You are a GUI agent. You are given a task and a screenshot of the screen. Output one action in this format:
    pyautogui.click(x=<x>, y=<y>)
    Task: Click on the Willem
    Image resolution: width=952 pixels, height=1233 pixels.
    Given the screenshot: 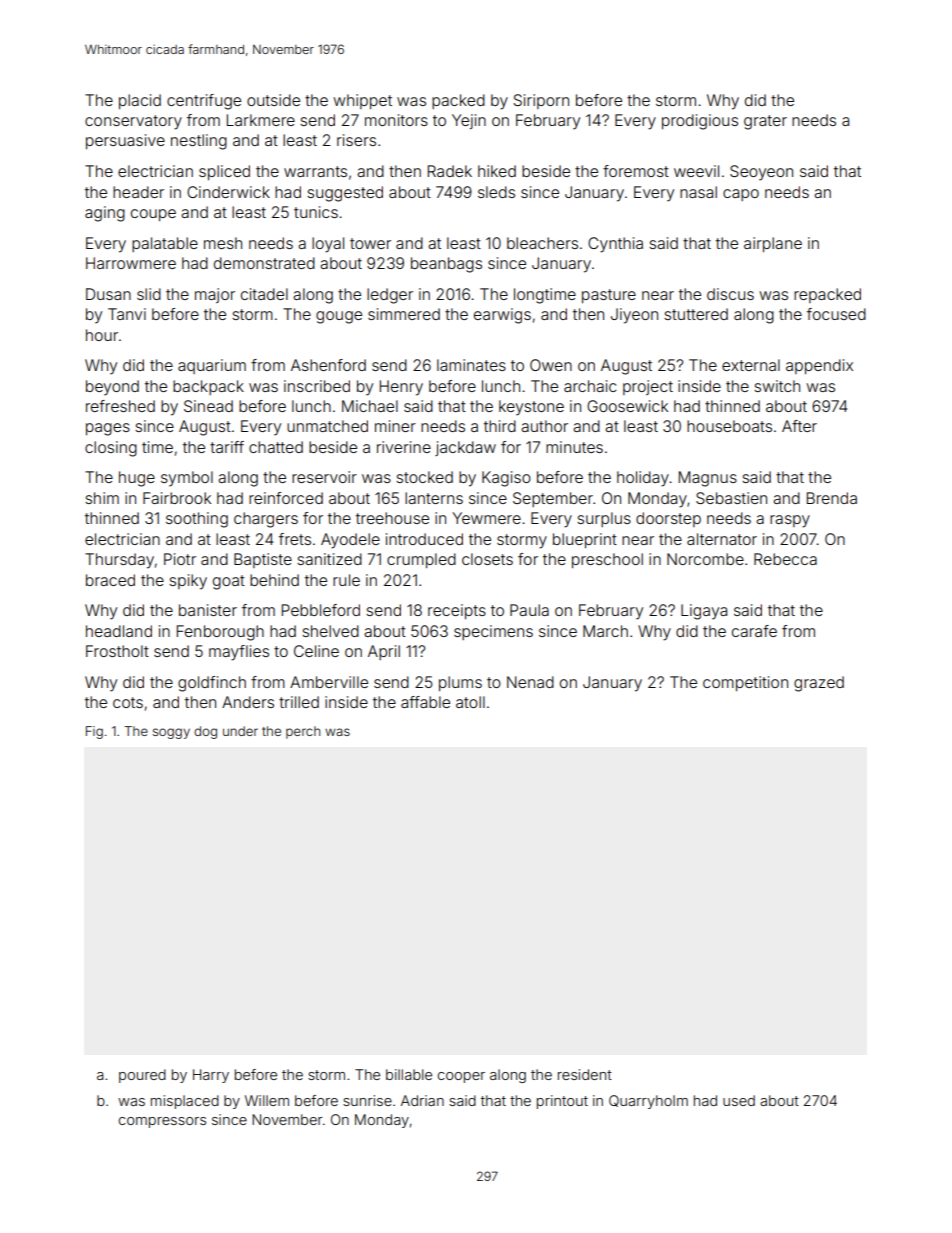 What is the action you would take?
    pyautogui.click(x=267, y=1100)
